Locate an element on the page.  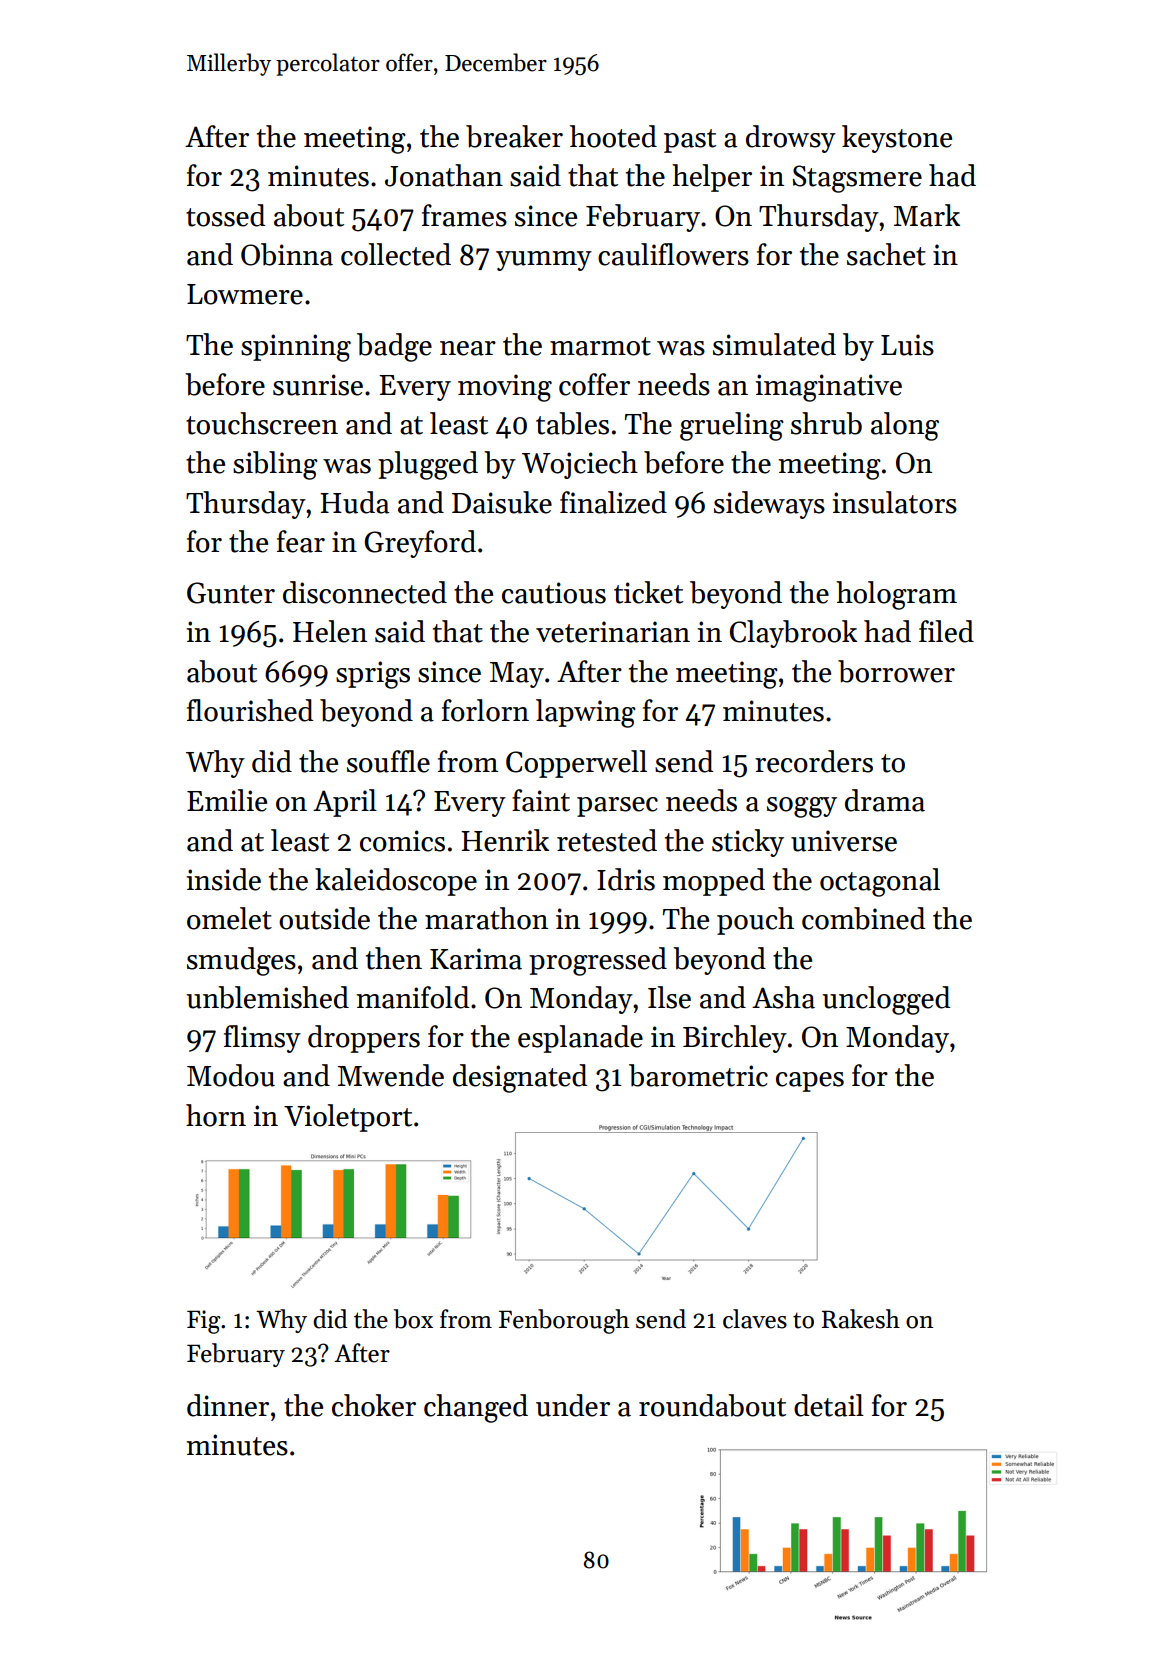
Fenborough is located at coordinates (564, 1321).
